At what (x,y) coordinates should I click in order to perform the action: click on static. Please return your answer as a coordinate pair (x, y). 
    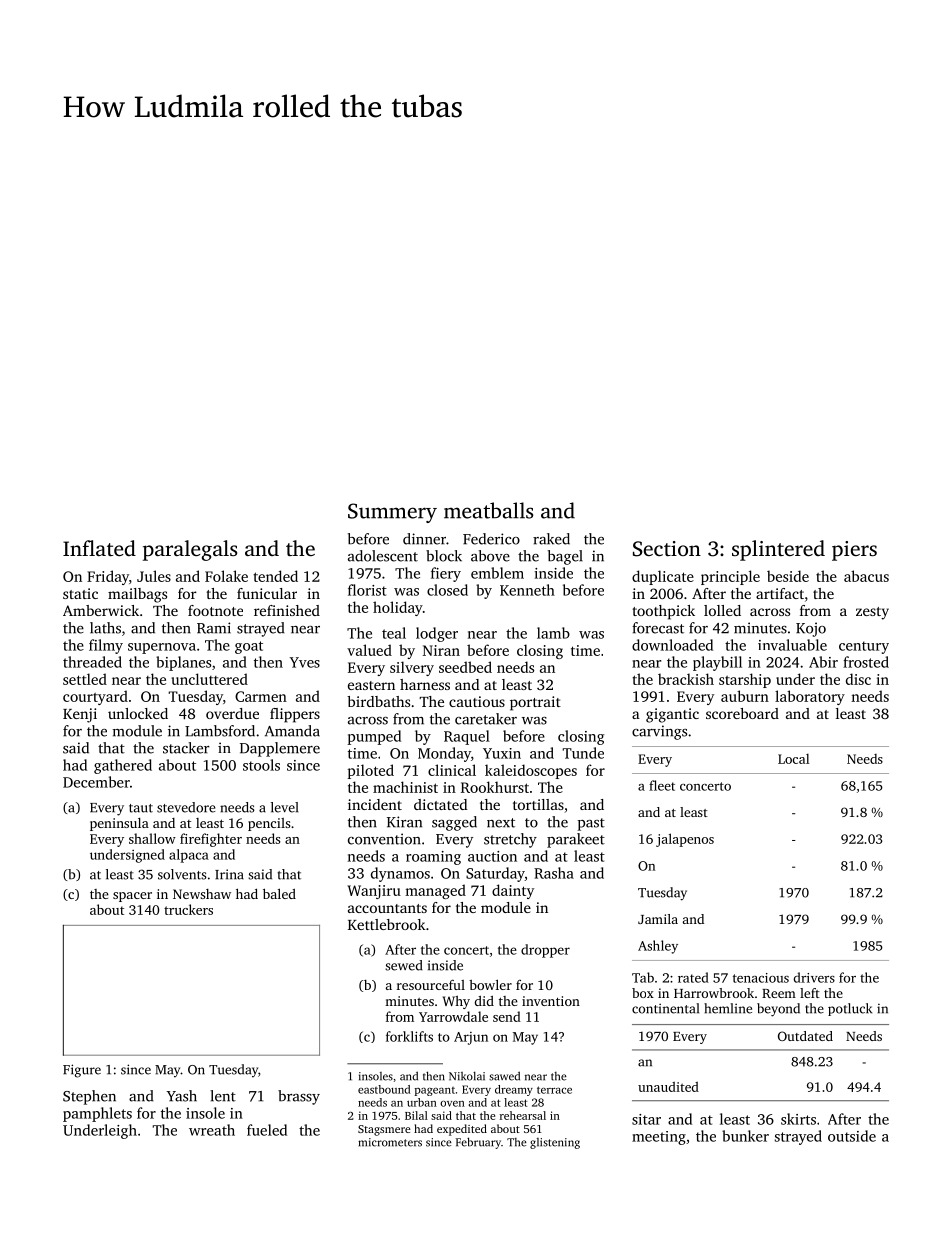
    Looking at the image, I should click on (80, 593).
